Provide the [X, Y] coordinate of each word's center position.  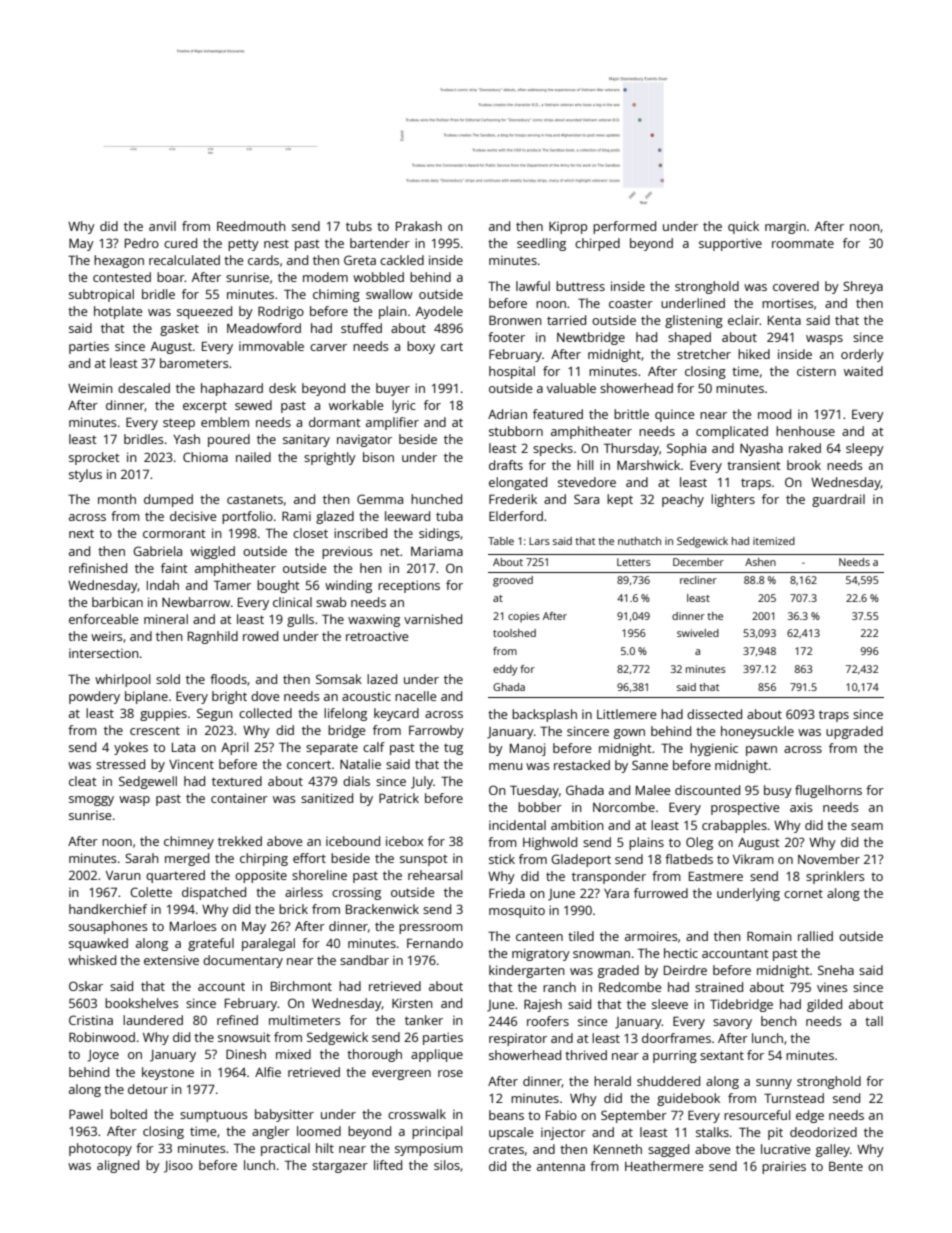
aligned [118, 1166]
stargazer [340, 1167]
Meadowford [264, 328]
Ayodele [439, 312]
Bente [846, 1166]
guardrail [838, 500]
